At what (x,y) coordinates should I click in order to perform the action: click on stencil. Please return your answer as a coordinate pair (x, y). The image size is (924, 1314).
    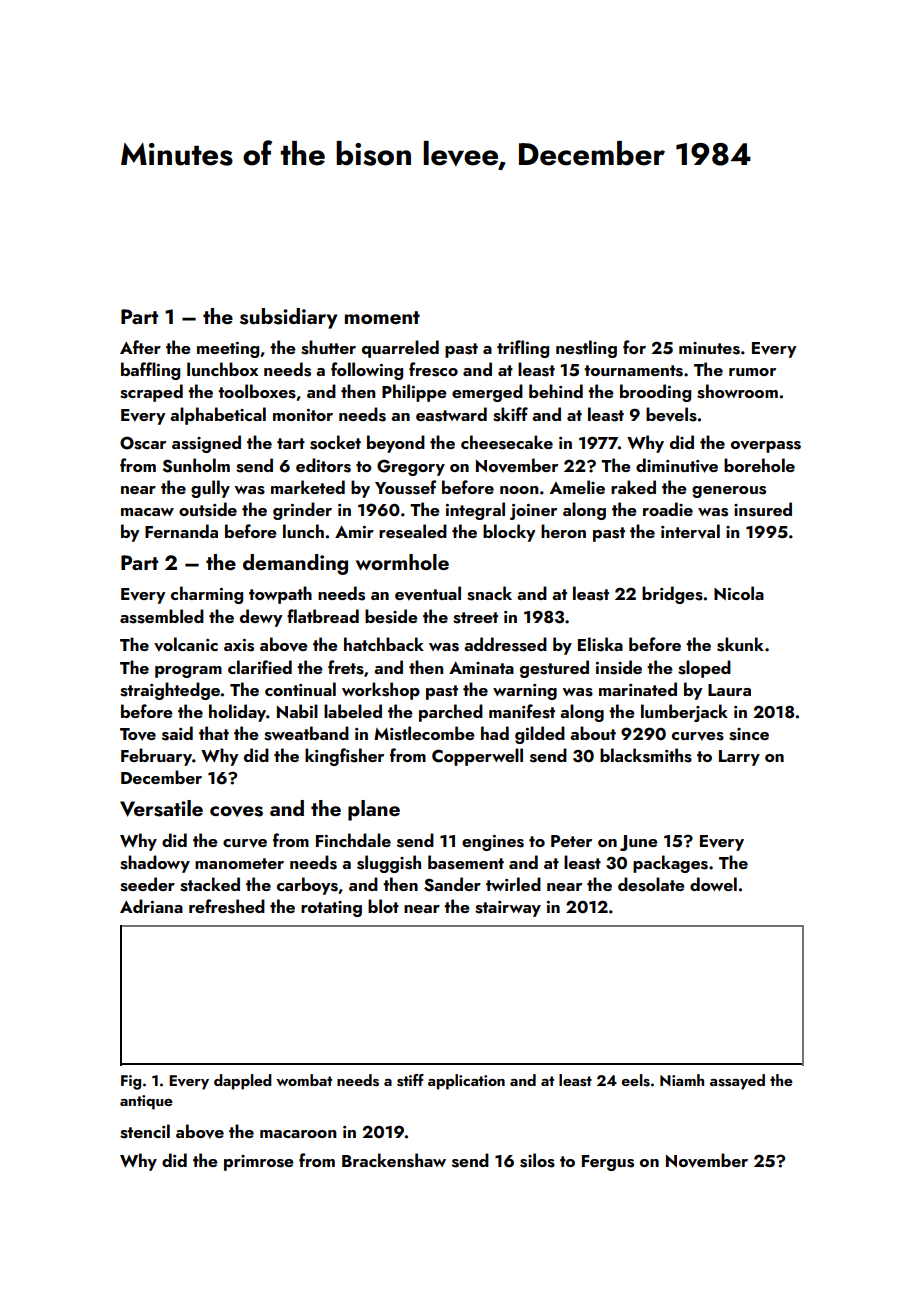
    Looking at the image, I should click on (145, 1131).
